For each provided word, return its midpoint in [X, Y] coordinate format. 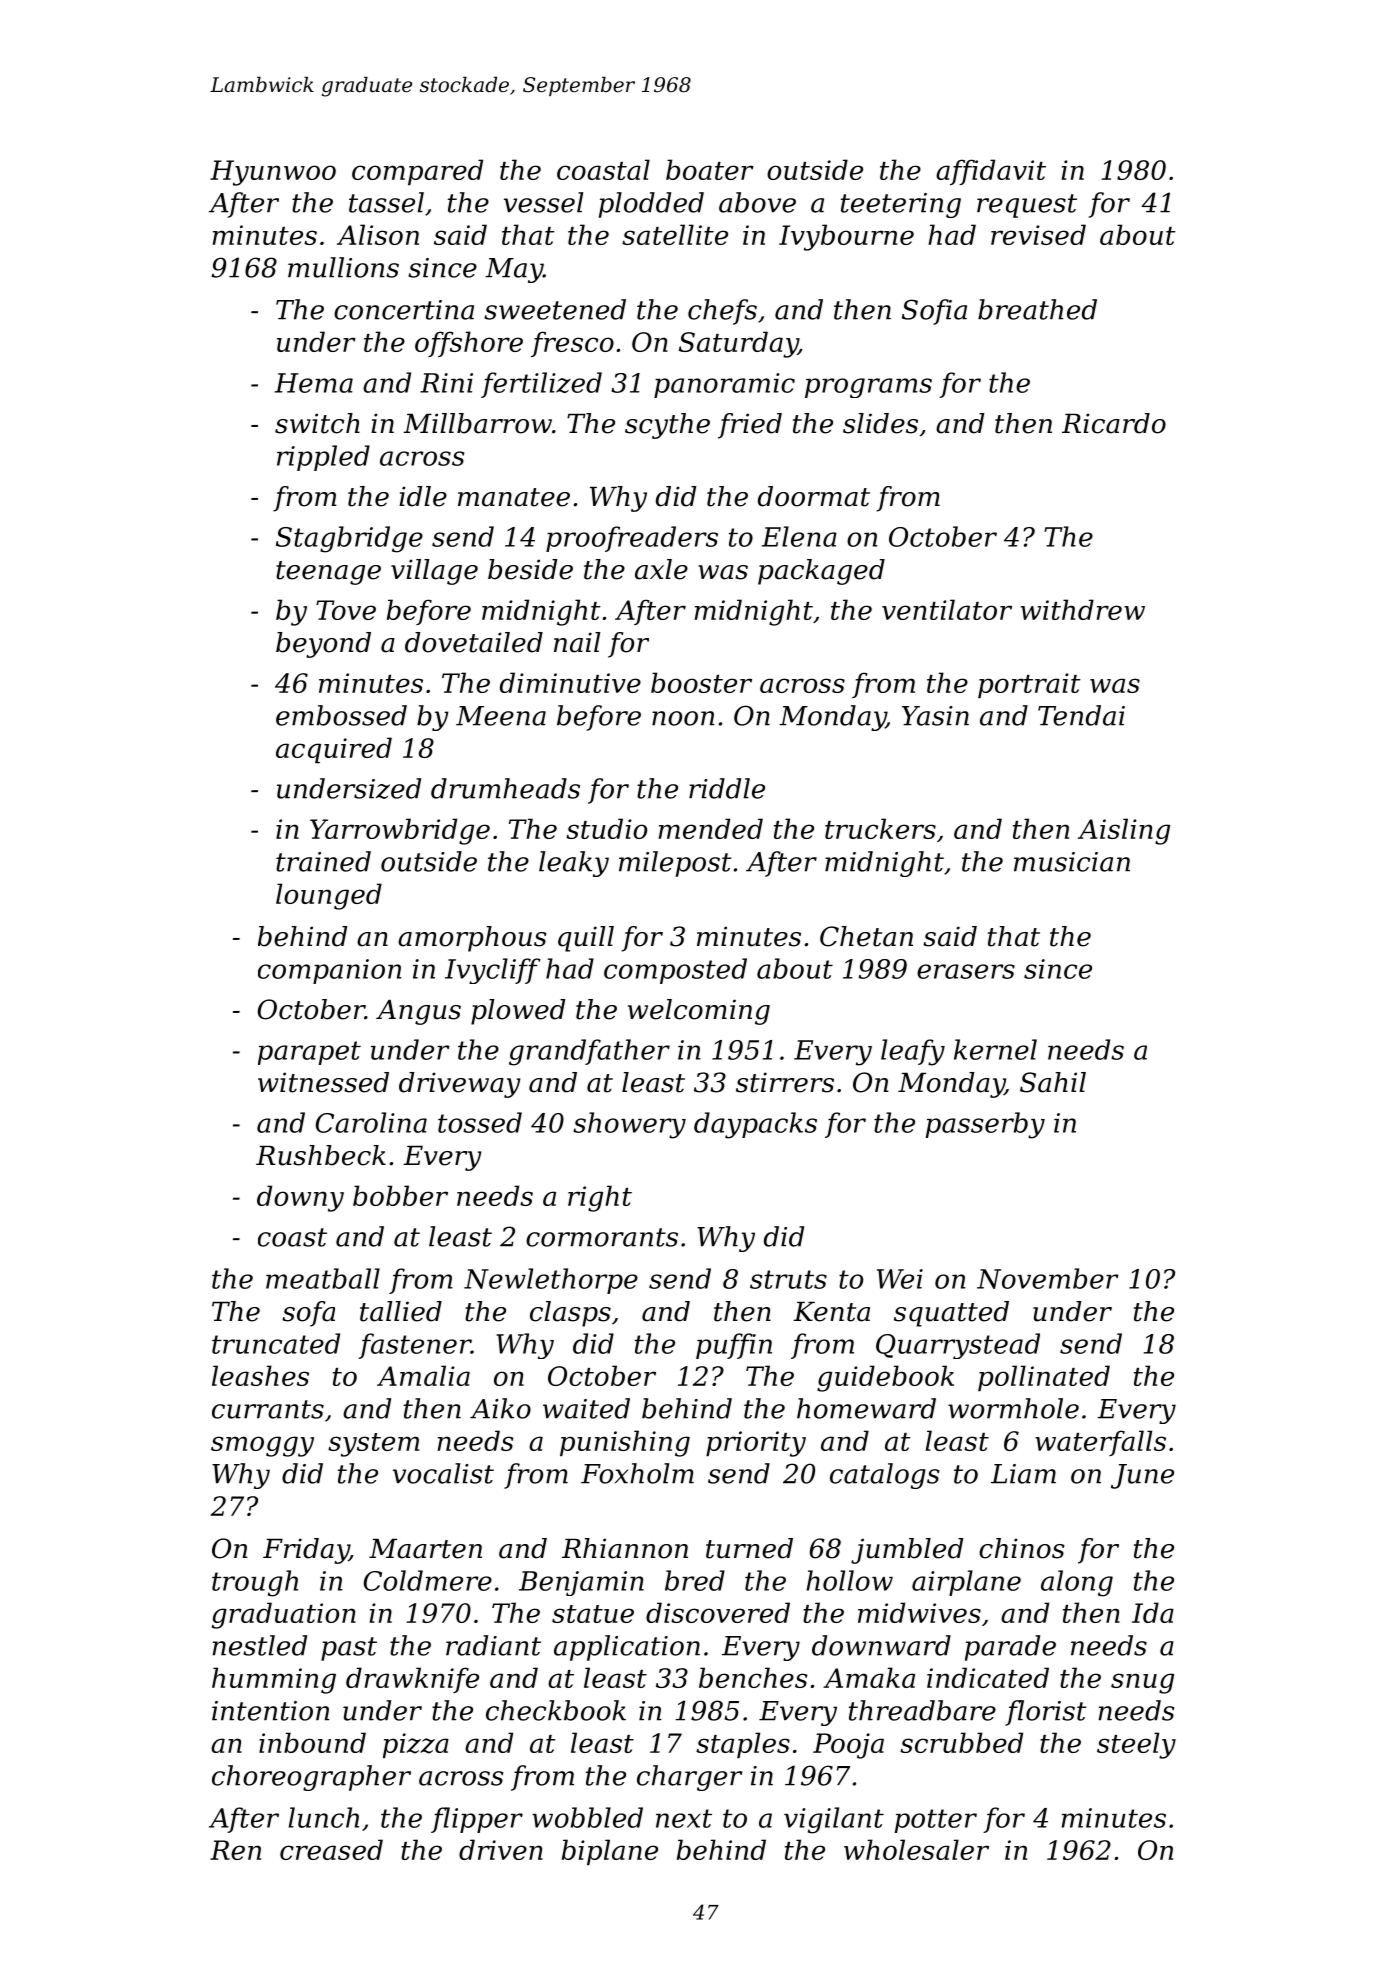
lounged [329, 896]
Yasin [935, 716]
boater [710, 169]
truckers [880, 828]
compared [417, 172]
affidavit [991, 172]
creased [331, 1849]
